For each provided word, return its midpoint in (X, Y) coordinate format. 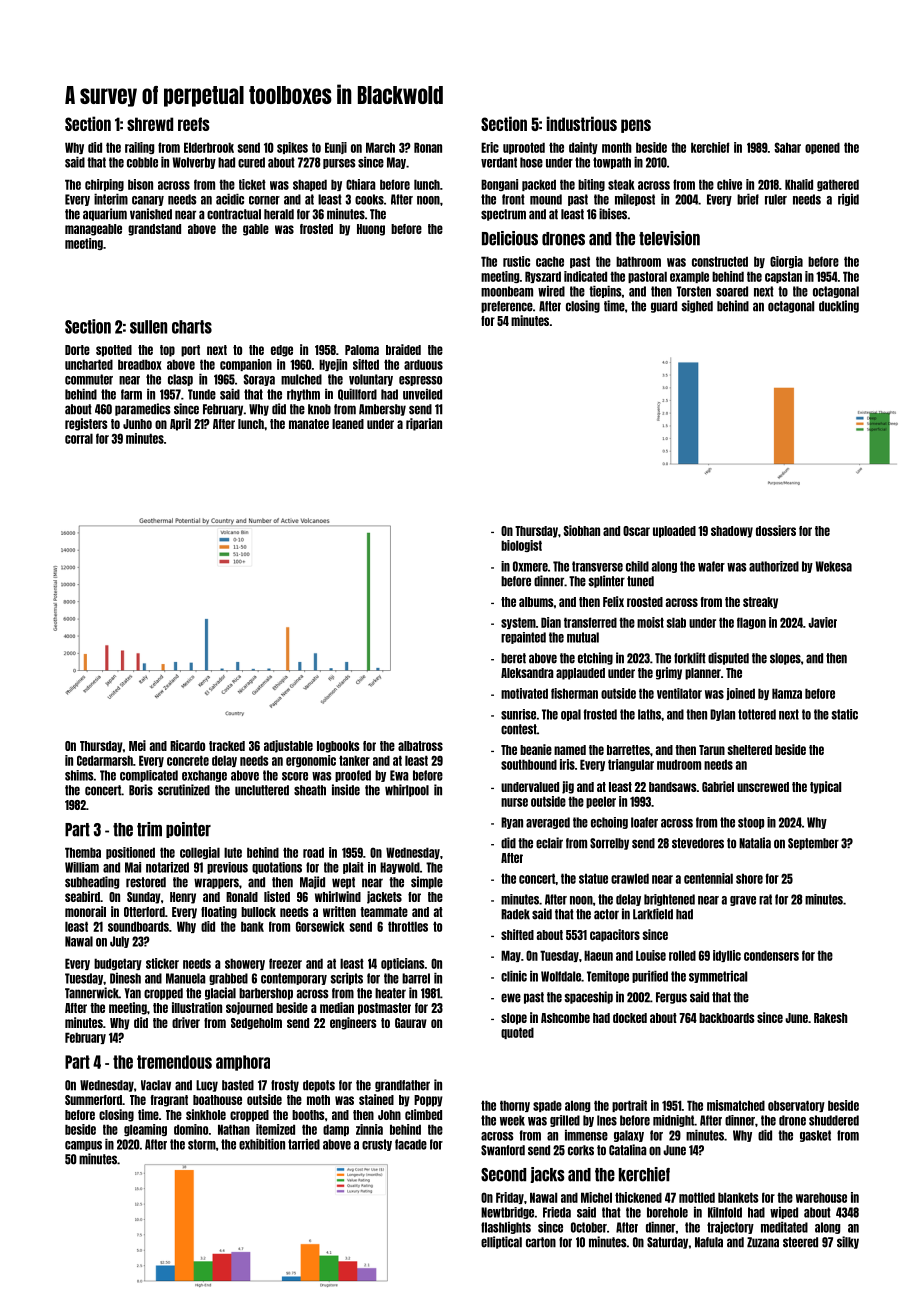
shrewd (150, 124)
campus (83, 1146)
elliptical (501, 1242)
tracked (227, 746)
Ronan (428, 147)
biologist (521, 546)
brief (748, 199)
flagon (751, 623)
